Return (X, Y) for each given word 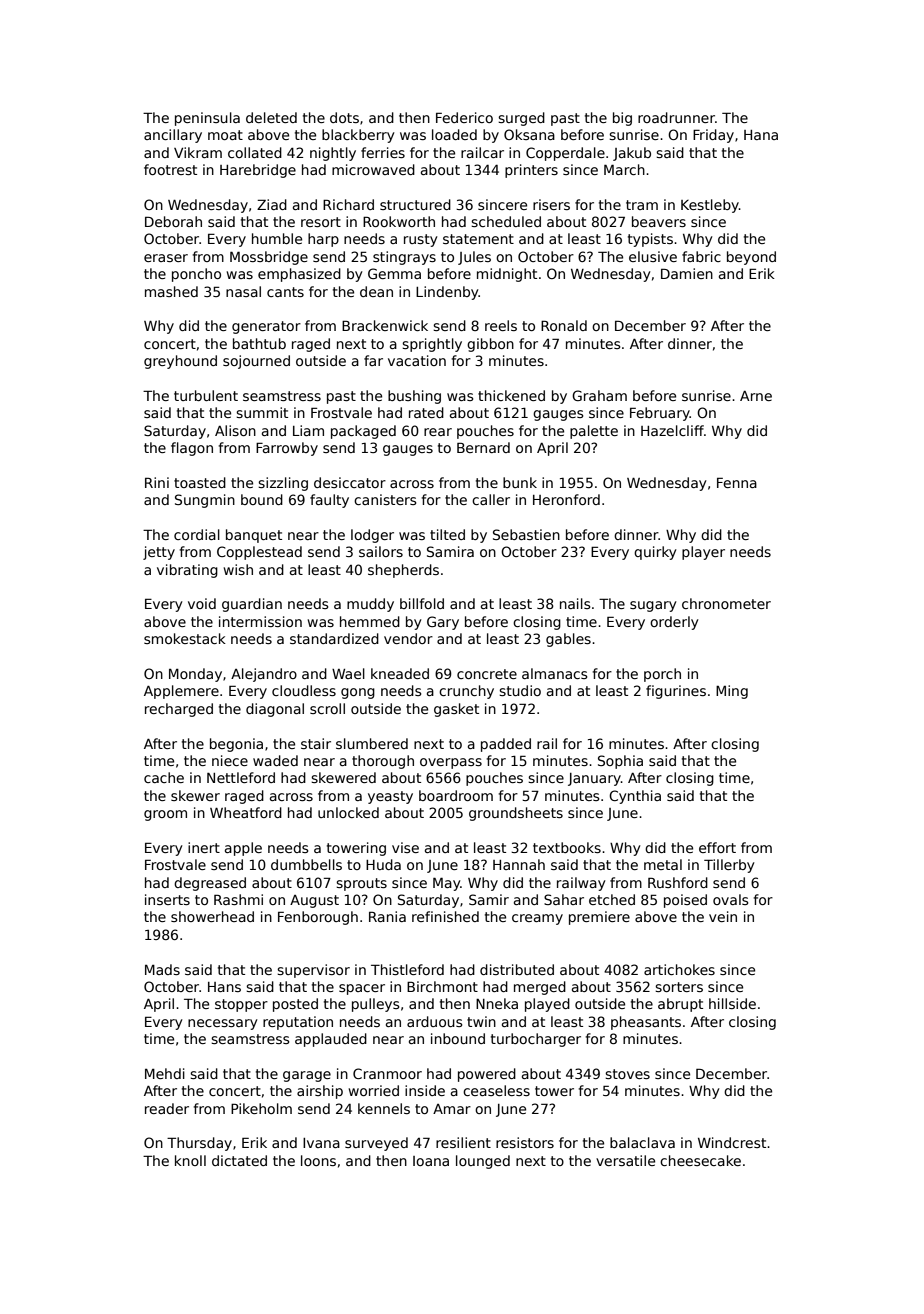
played (547, 1005)
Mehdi (165, 1073)
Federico (464, 117)
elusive (653, 256)
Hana (761, 135)
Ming (732, 692)
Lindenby (447, 293)
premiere (599, 918)
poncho (196, 275)
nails (575, 603)
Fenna (737, 482)
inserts (167, 899)
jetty (159, 553)
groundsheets (516, 814)
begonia (236, 745)
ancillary (173, 136)
